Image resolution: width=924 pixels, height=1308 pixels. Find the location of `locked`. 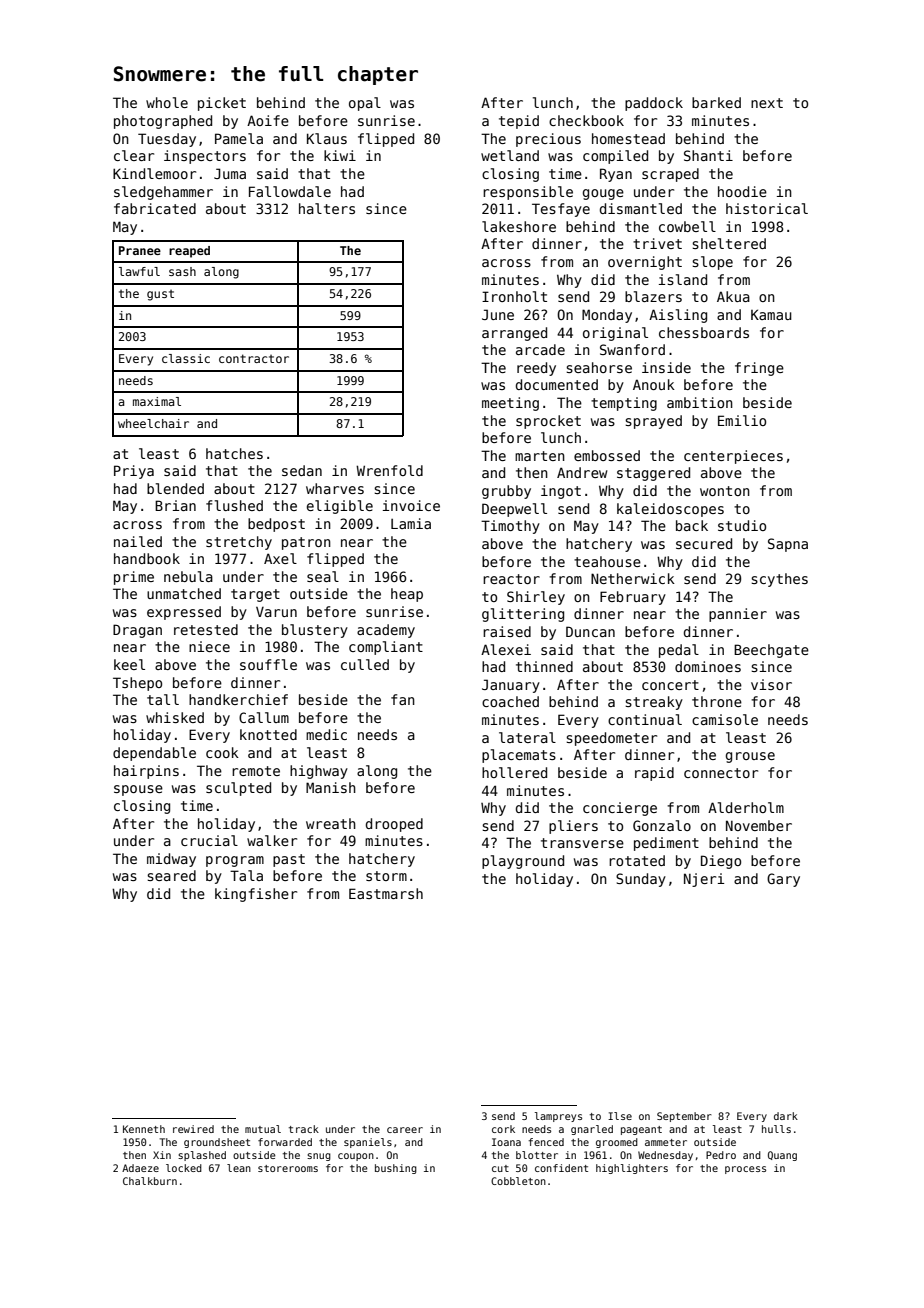

locked is located at coordinates (184, 1168).
